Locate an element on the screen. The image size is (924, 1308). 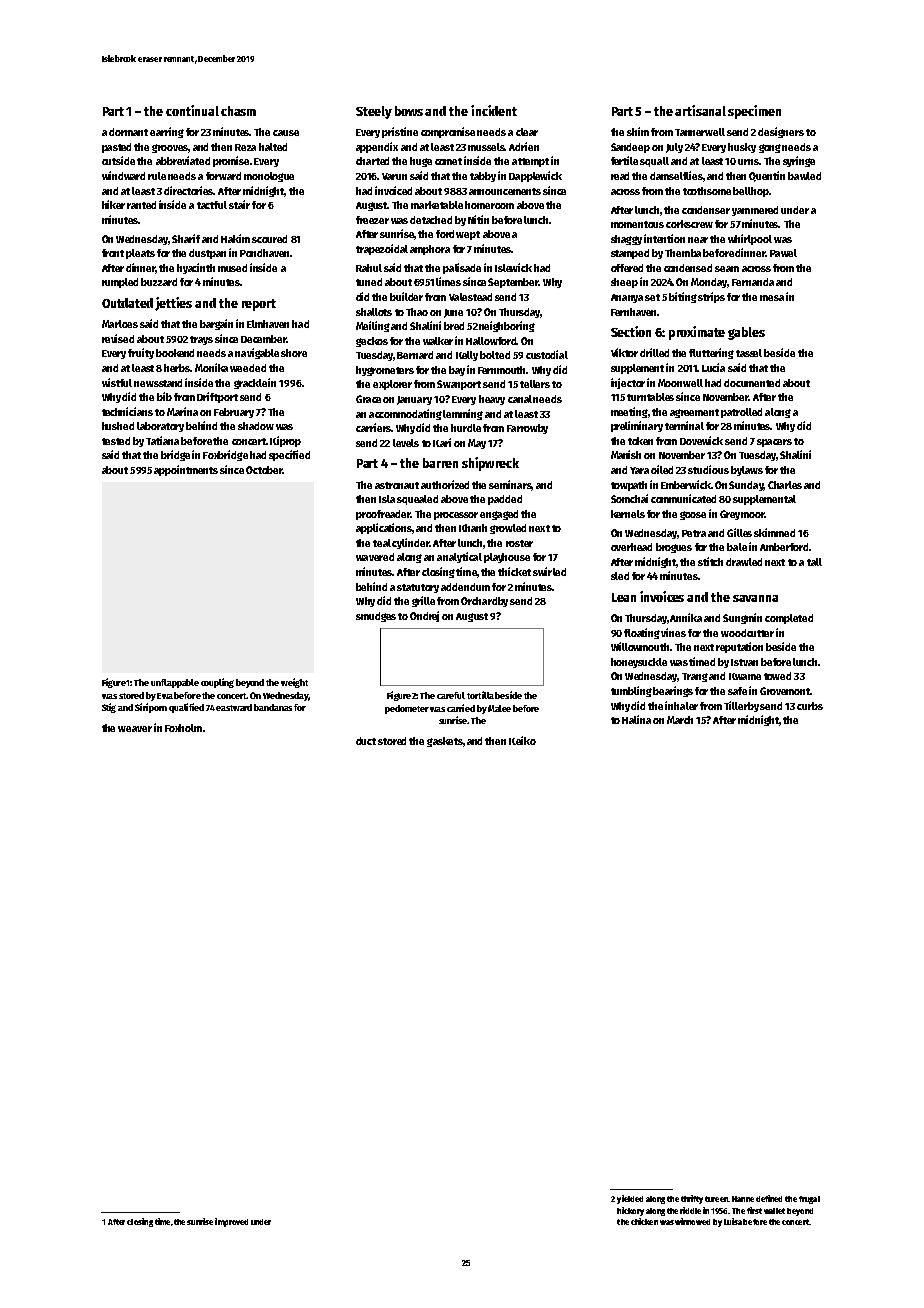
Steely is located at coordinates (374, 112).
